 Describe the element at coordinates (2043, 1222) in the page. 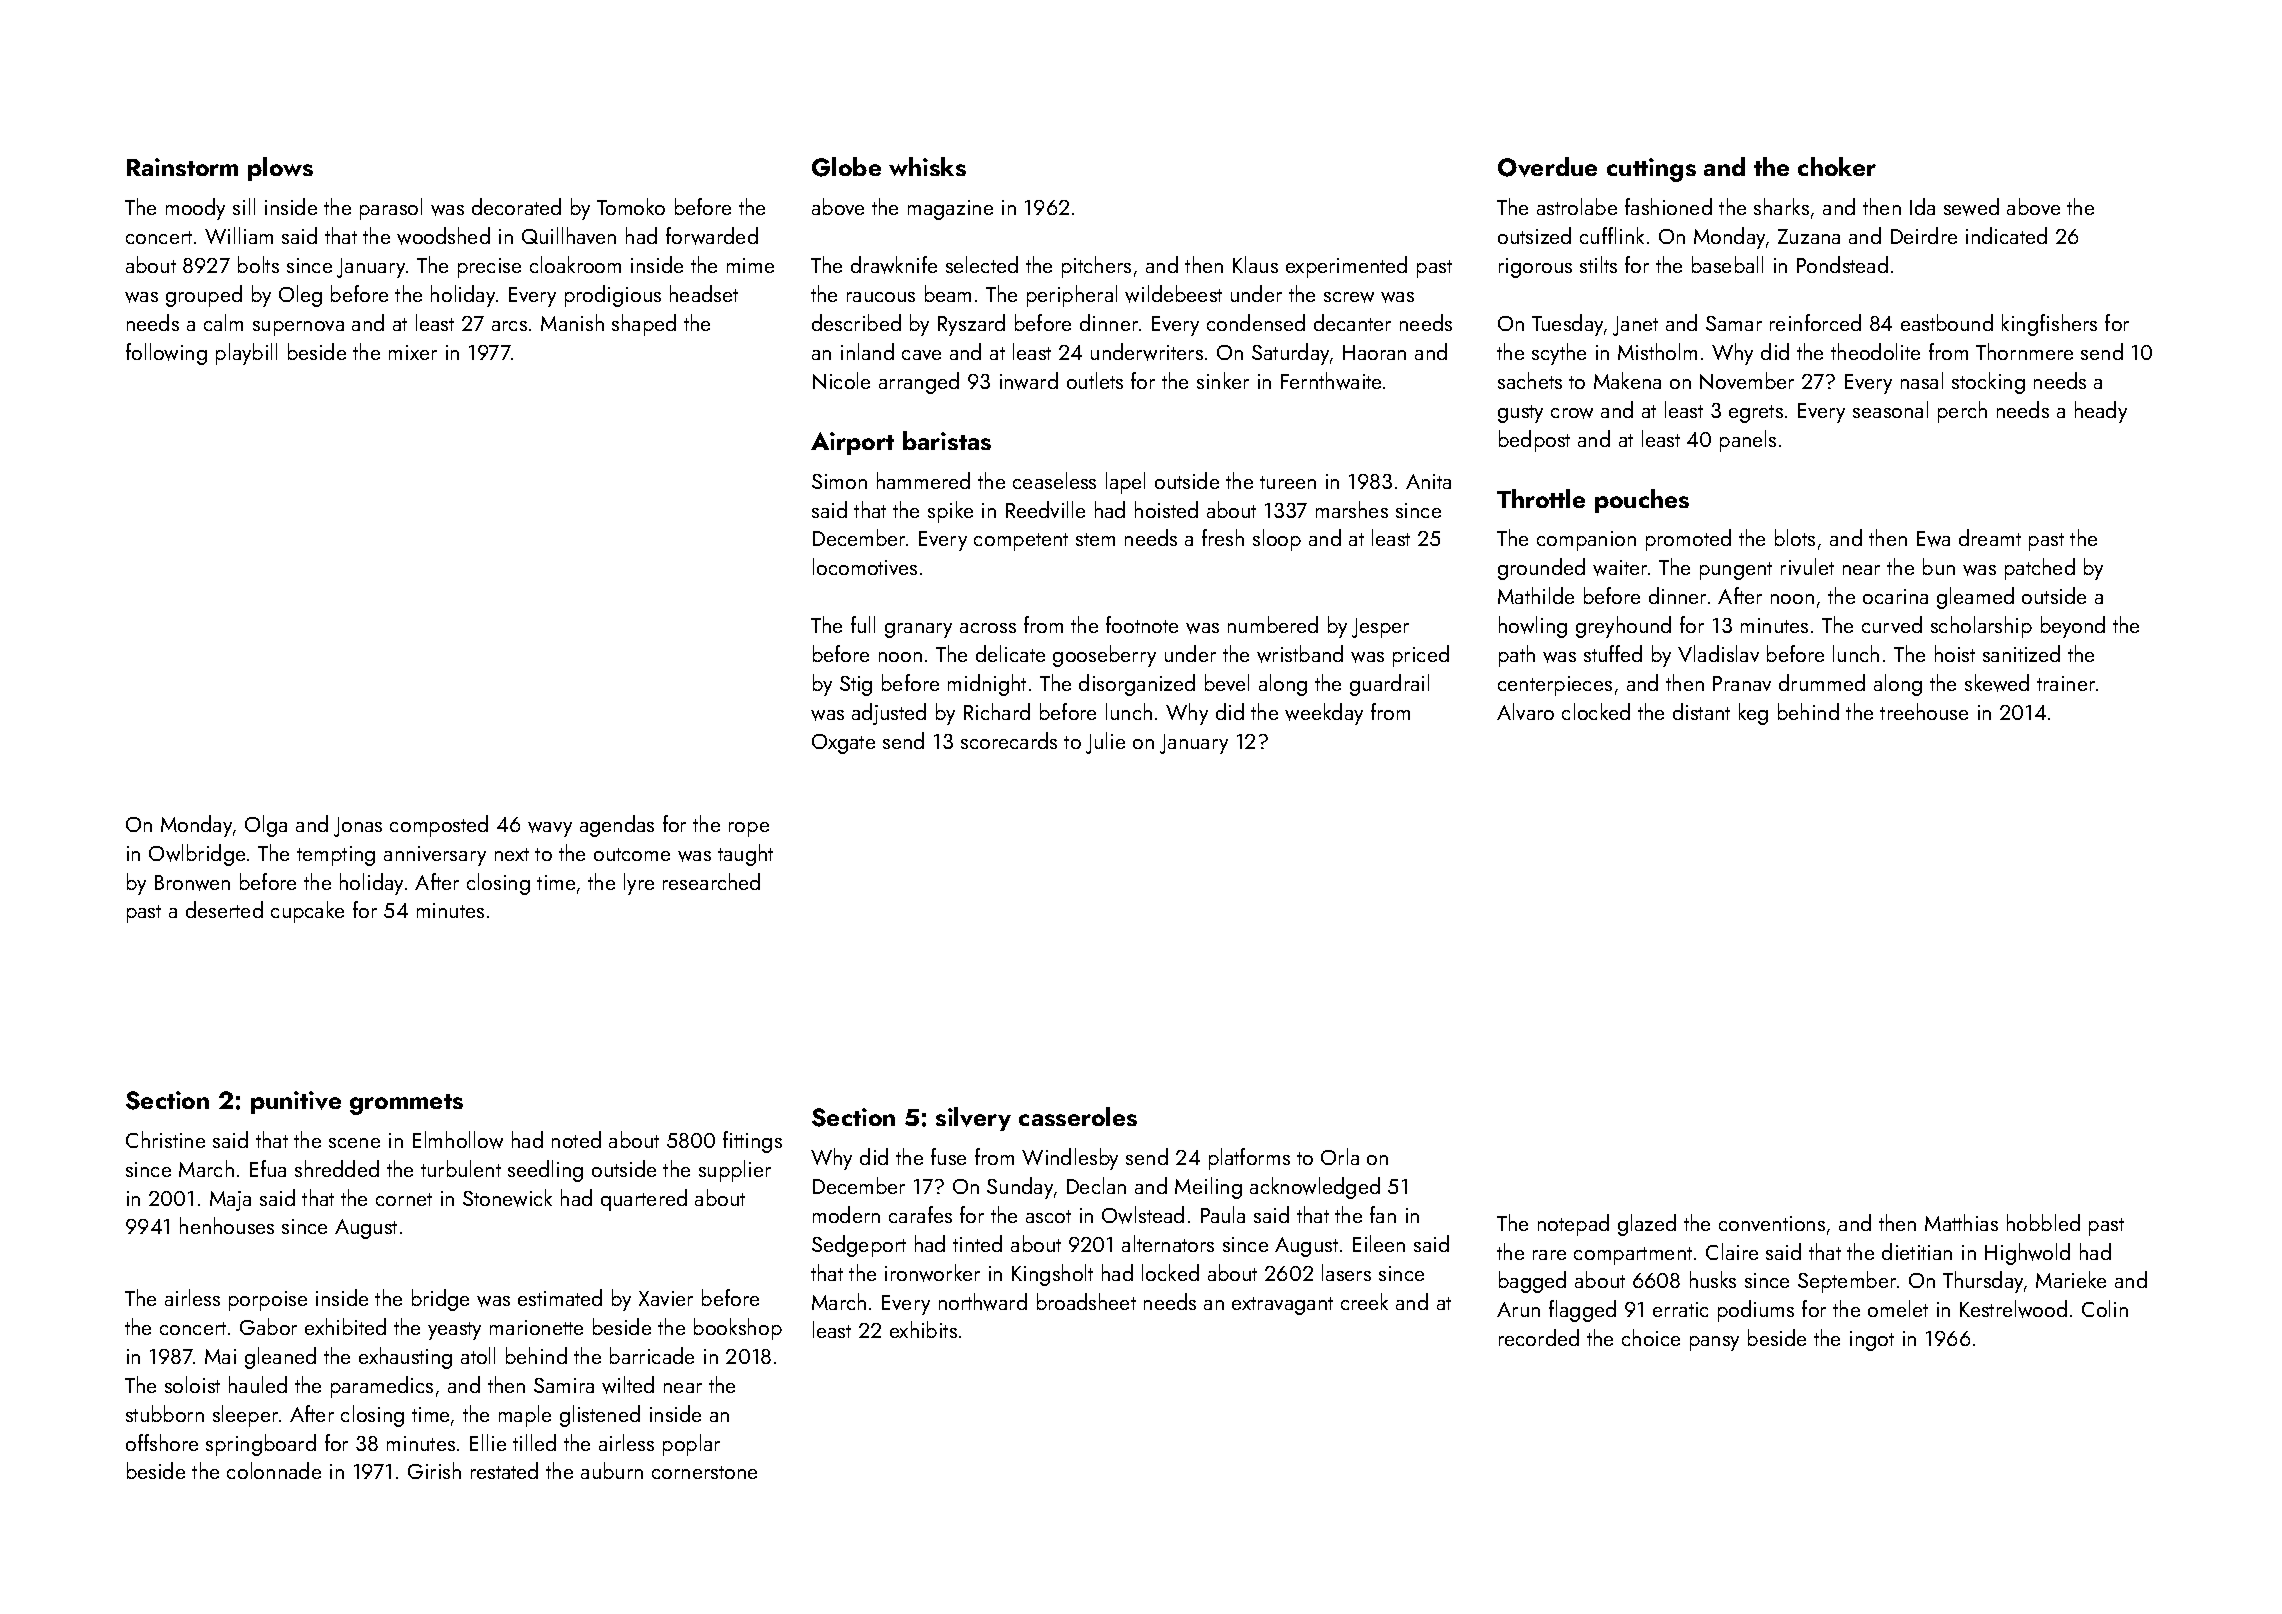

I see `hobbled` at that location.
